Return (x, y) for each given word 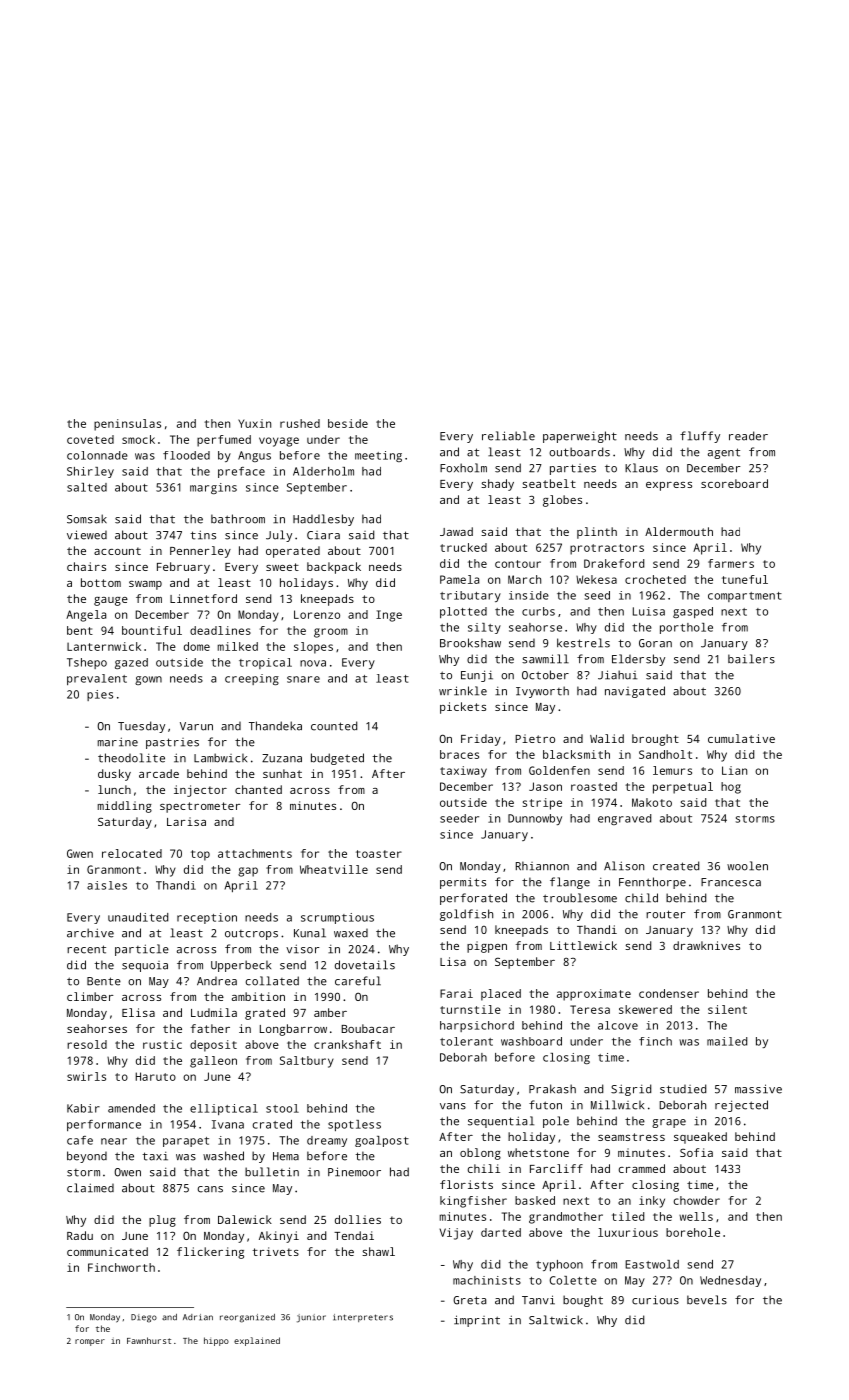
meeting (378, 456)
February (183, 568)
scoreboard (734, 483)
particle (142, 950)
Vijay (456, 1234)
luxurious (628, 1232)
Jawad (456, 531)
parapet (186, 1142)
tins (203, 535)
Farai (456, 993)
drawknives (706, 945)
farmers (731, 563)
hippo (216, 1341)
